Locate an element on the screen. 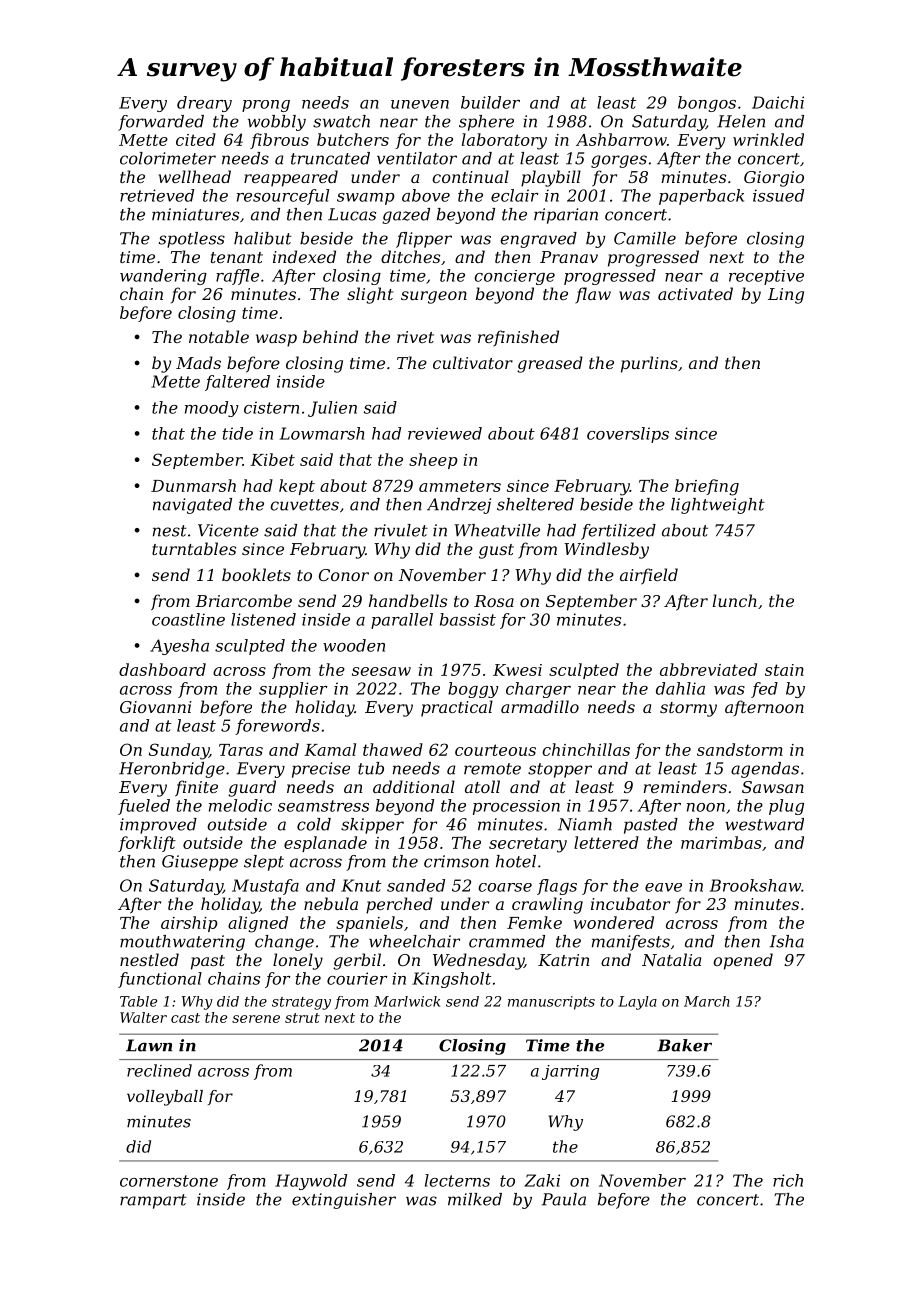 The height and width of the screenshot is (1308, 924). Heronbridge is located at coordinates (172, 770).
